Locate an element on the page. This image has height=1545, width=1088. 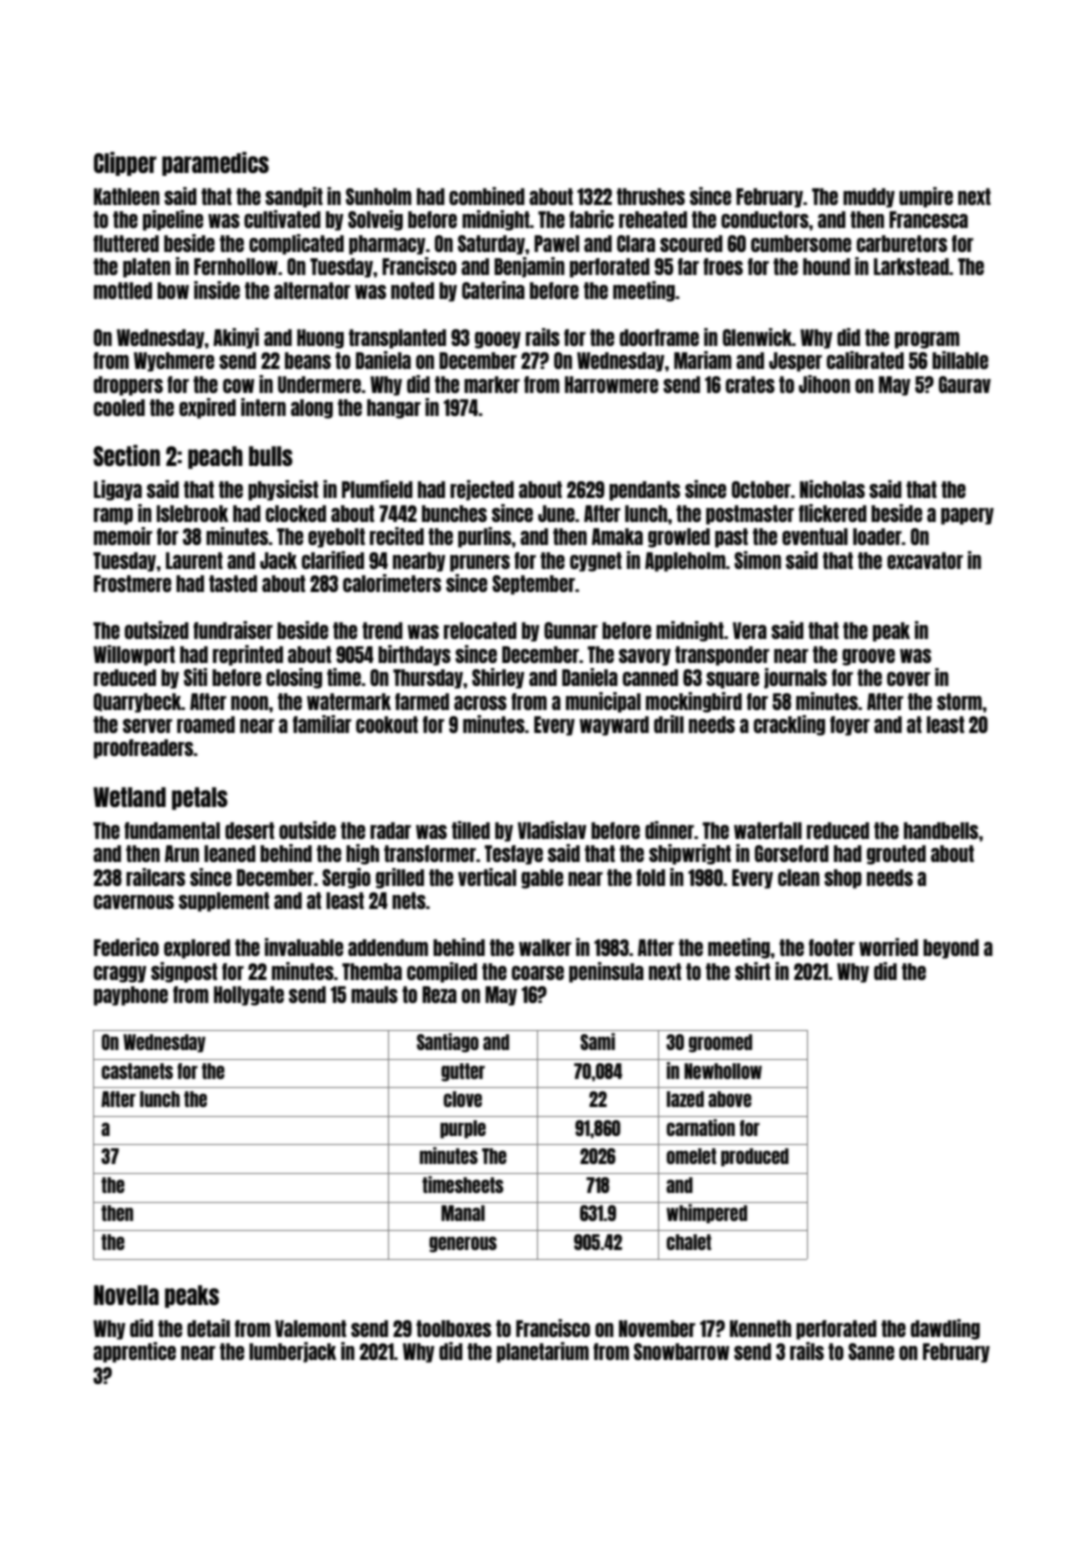
doorframe is located at coordinates (659, 337).
